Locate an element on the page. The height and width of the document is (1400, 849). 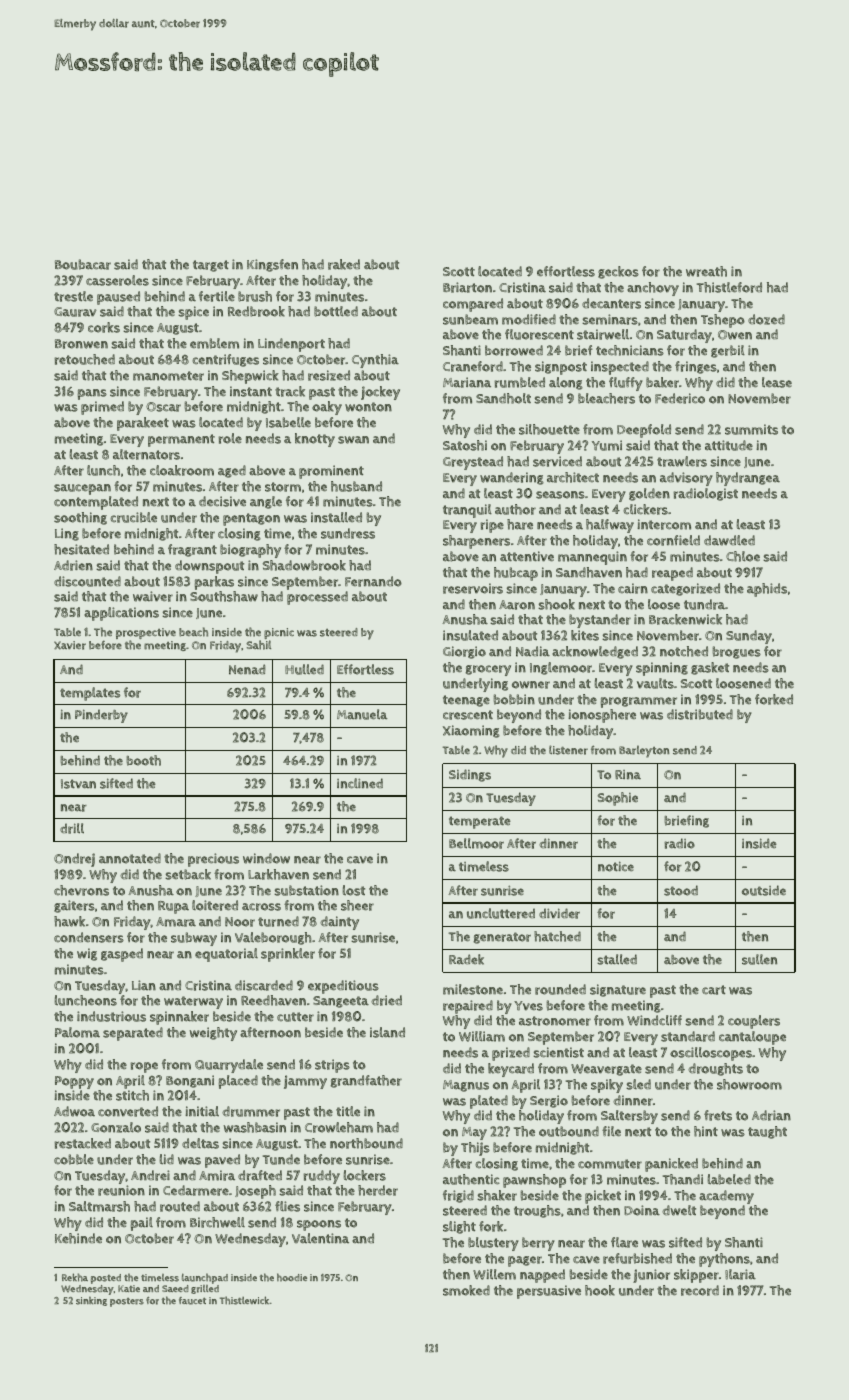
manometer is located at coordinates (168, 376).
